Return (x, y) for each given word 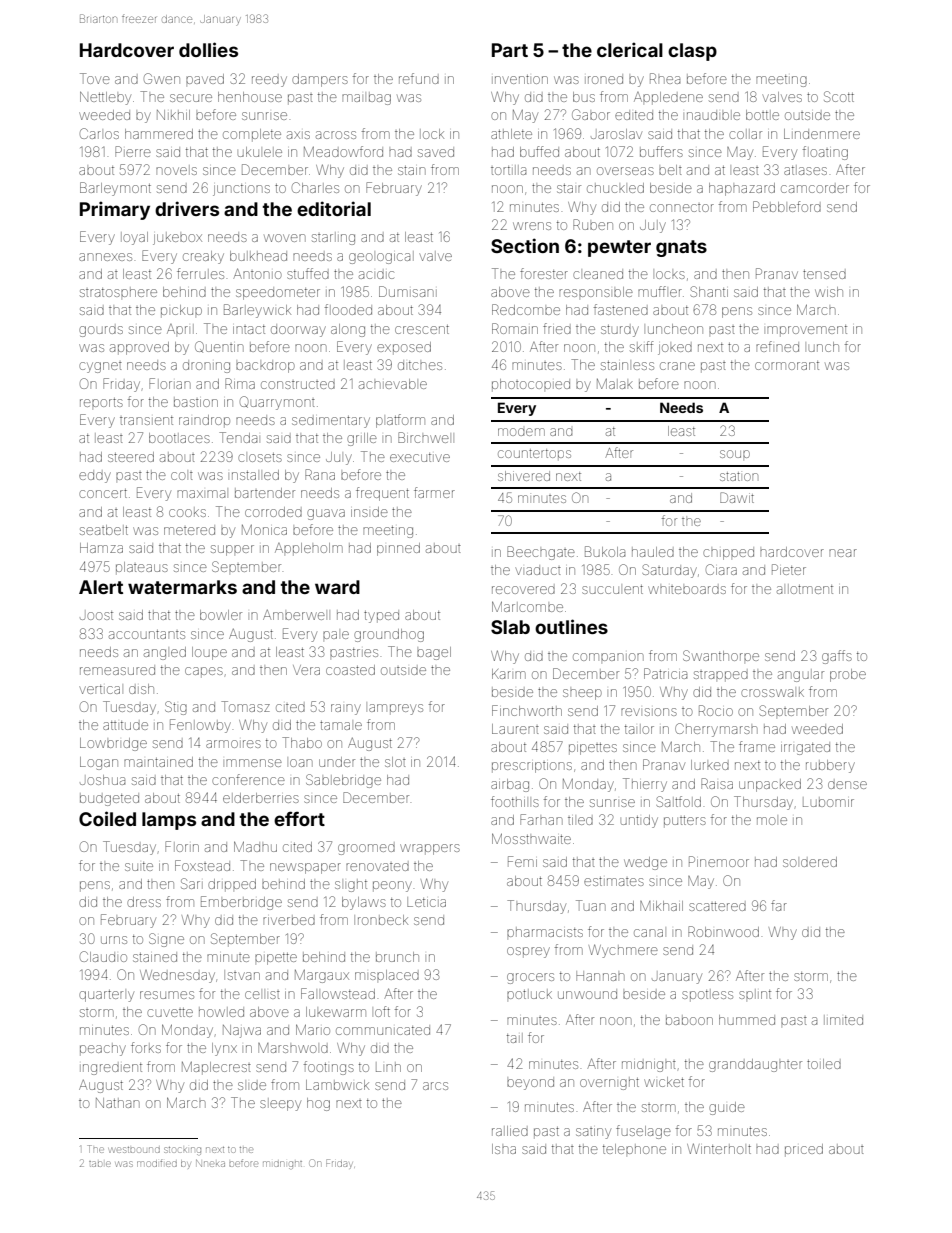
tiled (580, 821)
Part (510, 50)
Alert (101, 587)
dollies (208, 49)
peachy (103, 1049)
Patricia (665, 673)
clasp (692, 52)
